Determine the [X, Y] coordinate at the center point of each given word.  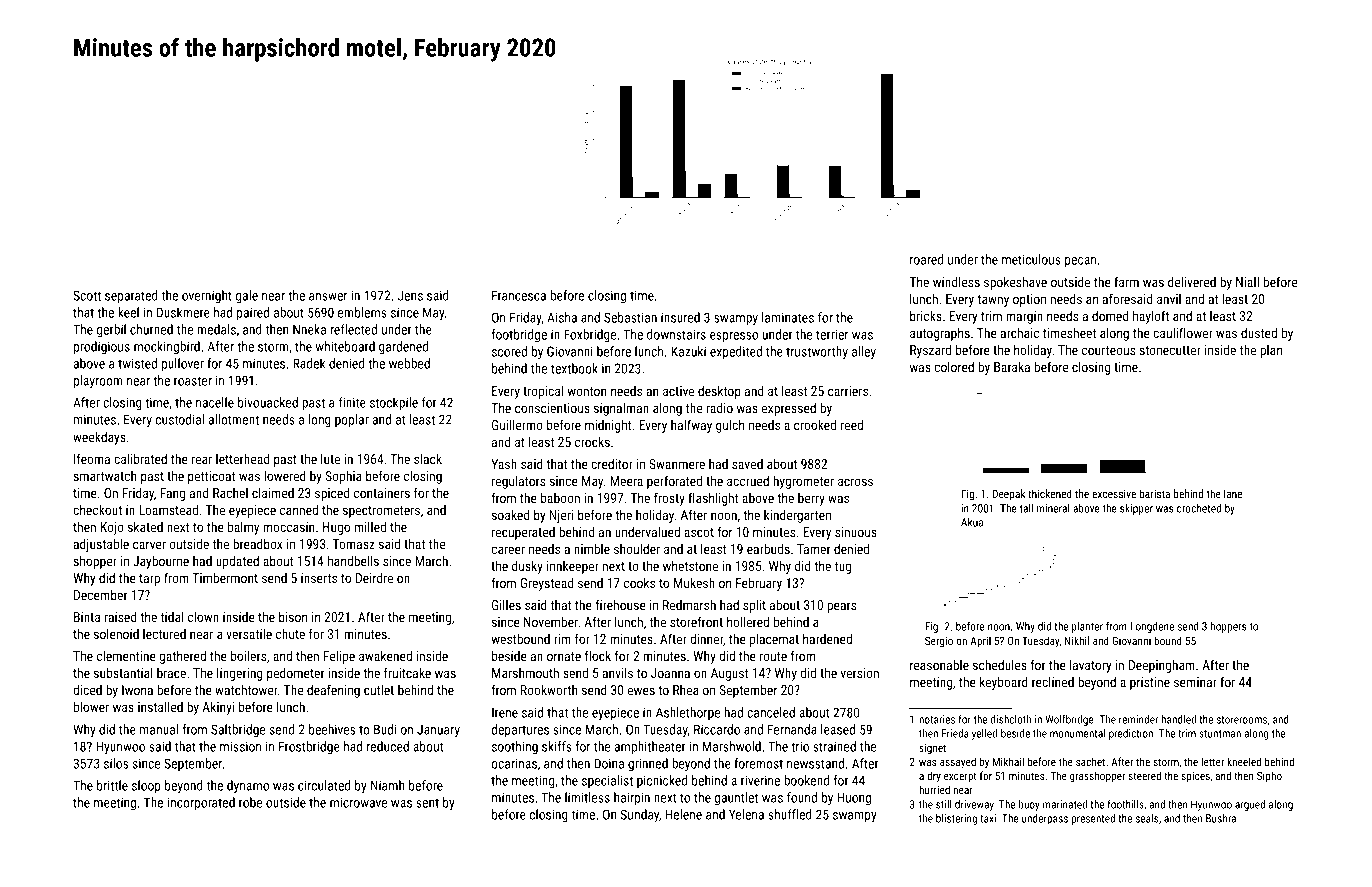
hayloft [1151, 317]
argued [1250, 805]
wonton [587, 391]
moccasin [289, 527]
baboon [560, 497]
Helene [683, 814]
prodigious [102, 348]
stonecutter [1170, 350]
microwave [358, 802]
